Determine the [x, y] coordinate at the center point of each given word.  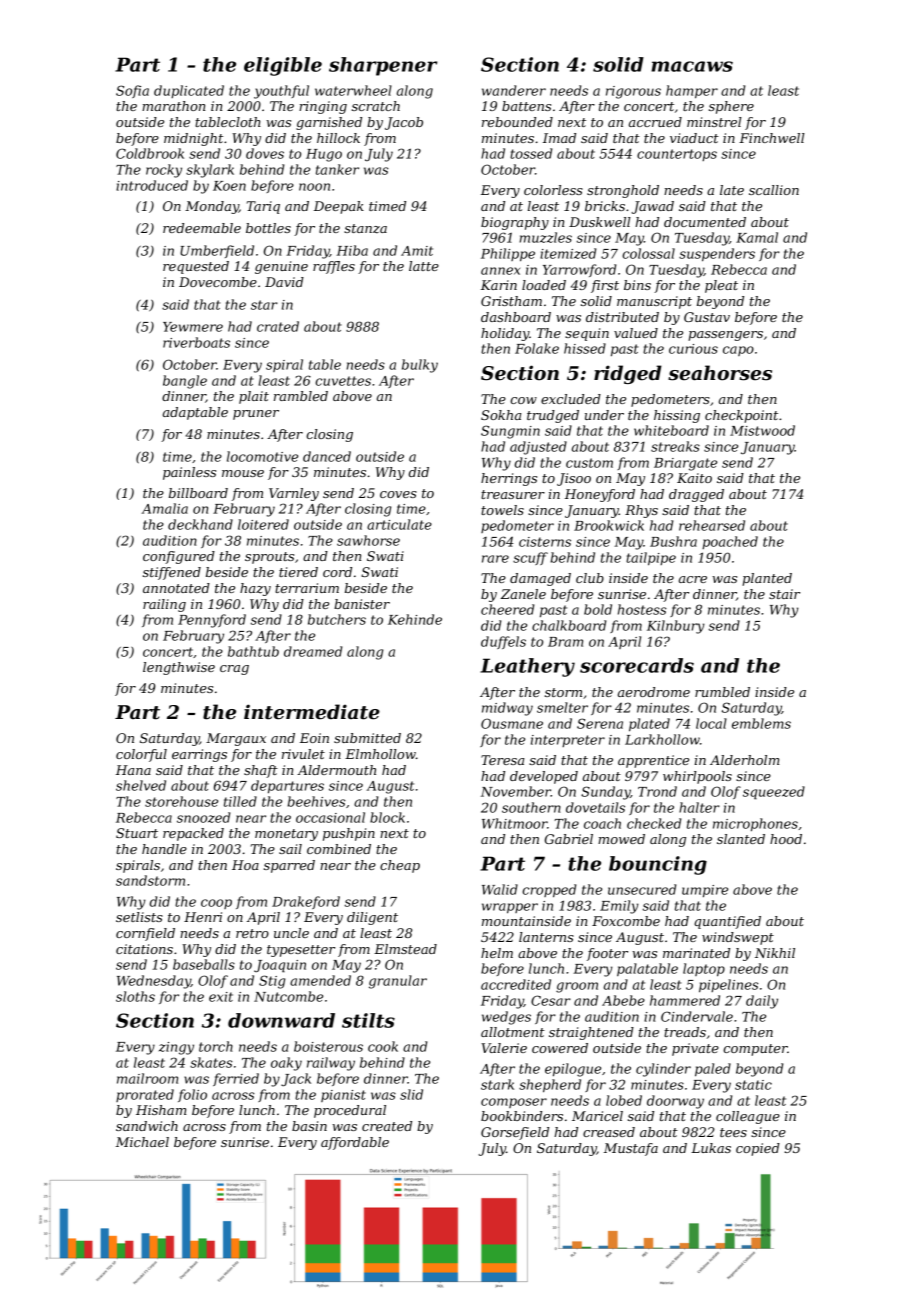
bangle [185, 382]
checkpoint [741, 416]
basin [309, 1126]
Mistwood [762, 430]
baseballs [204, 964]
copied [758, 1149]
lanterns [546, 937]
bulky [420, 366]
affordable [355, 1143]
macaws [692, 66]
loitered [263, 524]
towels [502, 510]
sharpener [383, 66]
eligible [283, 66]
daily [762, 1002]
